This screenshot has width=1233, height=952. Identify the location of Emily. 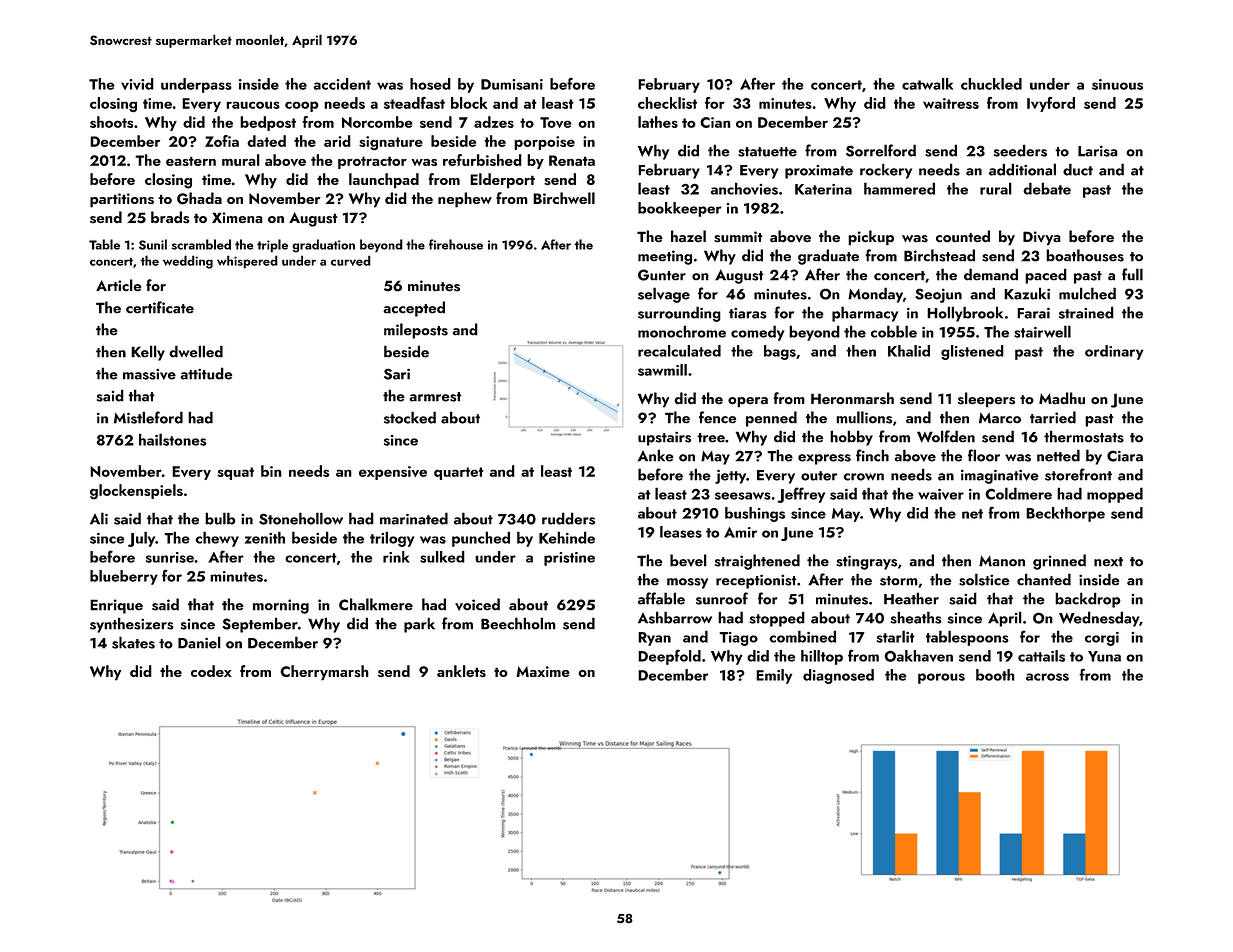
(774, 676).
